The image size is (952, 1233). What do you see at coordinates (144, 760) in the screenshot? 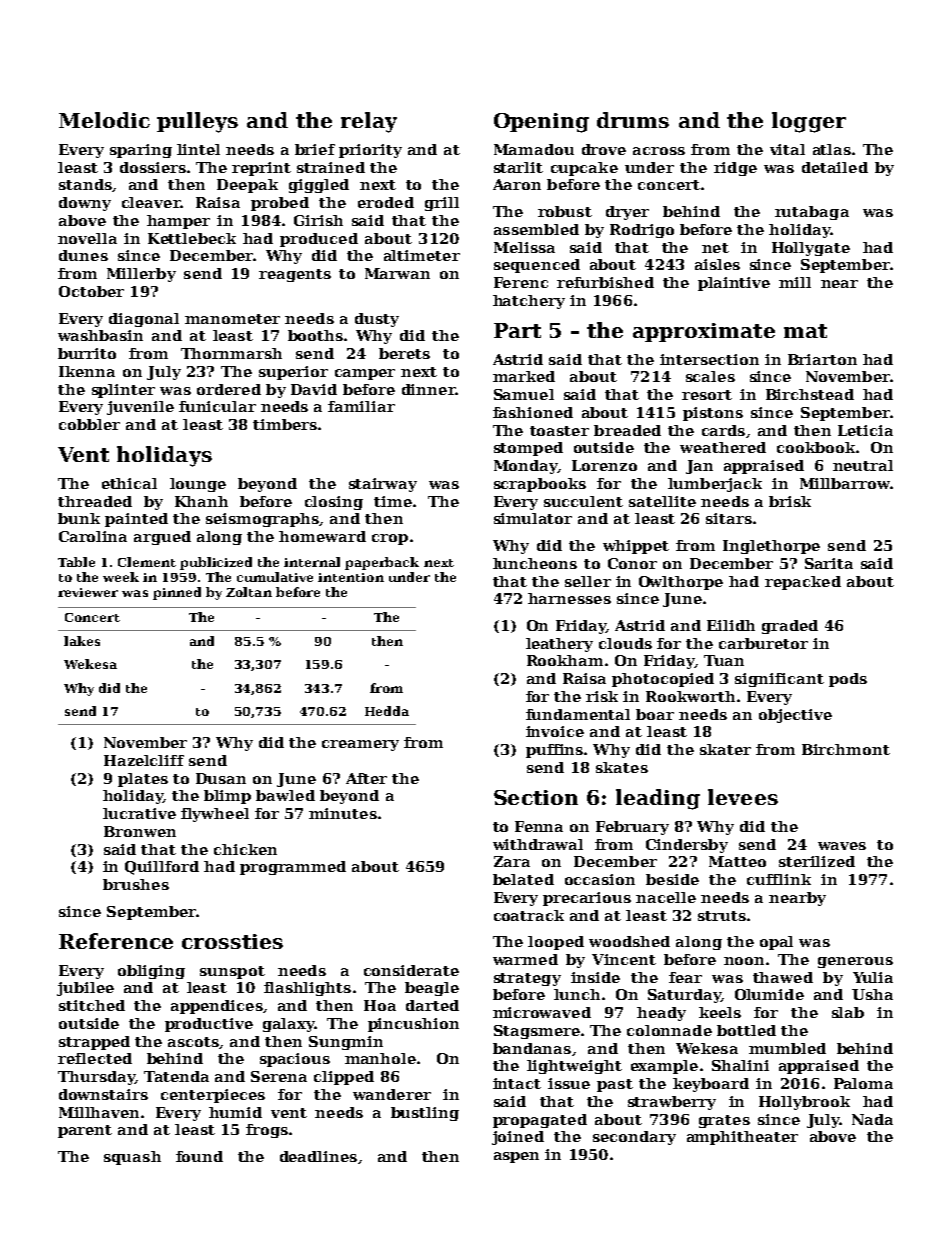
I see `Hazelcliff` at bounding box center [144, 760].
